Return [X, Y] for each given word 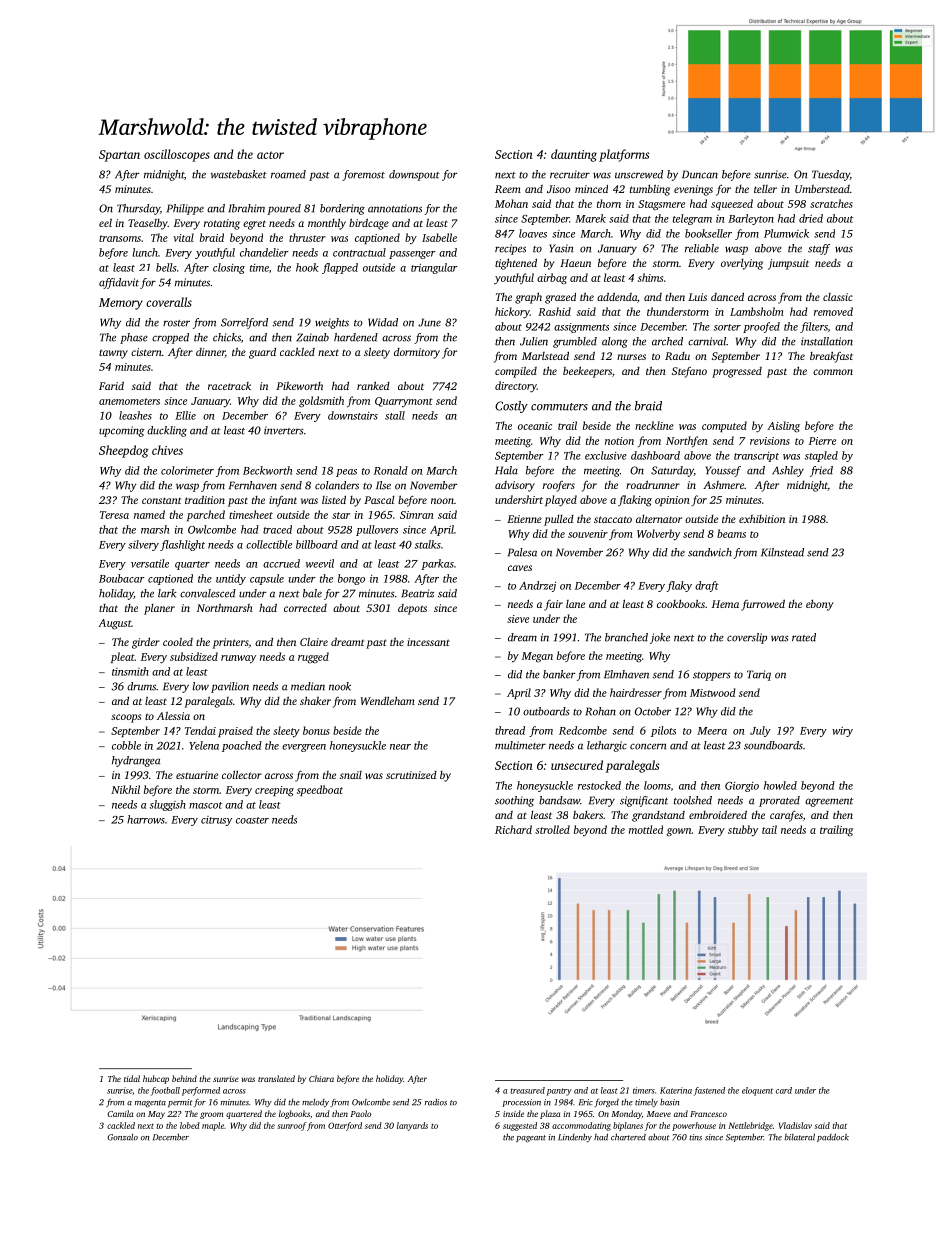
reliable [702, 248]
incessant [428, 642]
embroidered [718, 814]
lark [167, 593]
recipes [510, 249]
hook [307, 267]
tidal [132, 1078]
